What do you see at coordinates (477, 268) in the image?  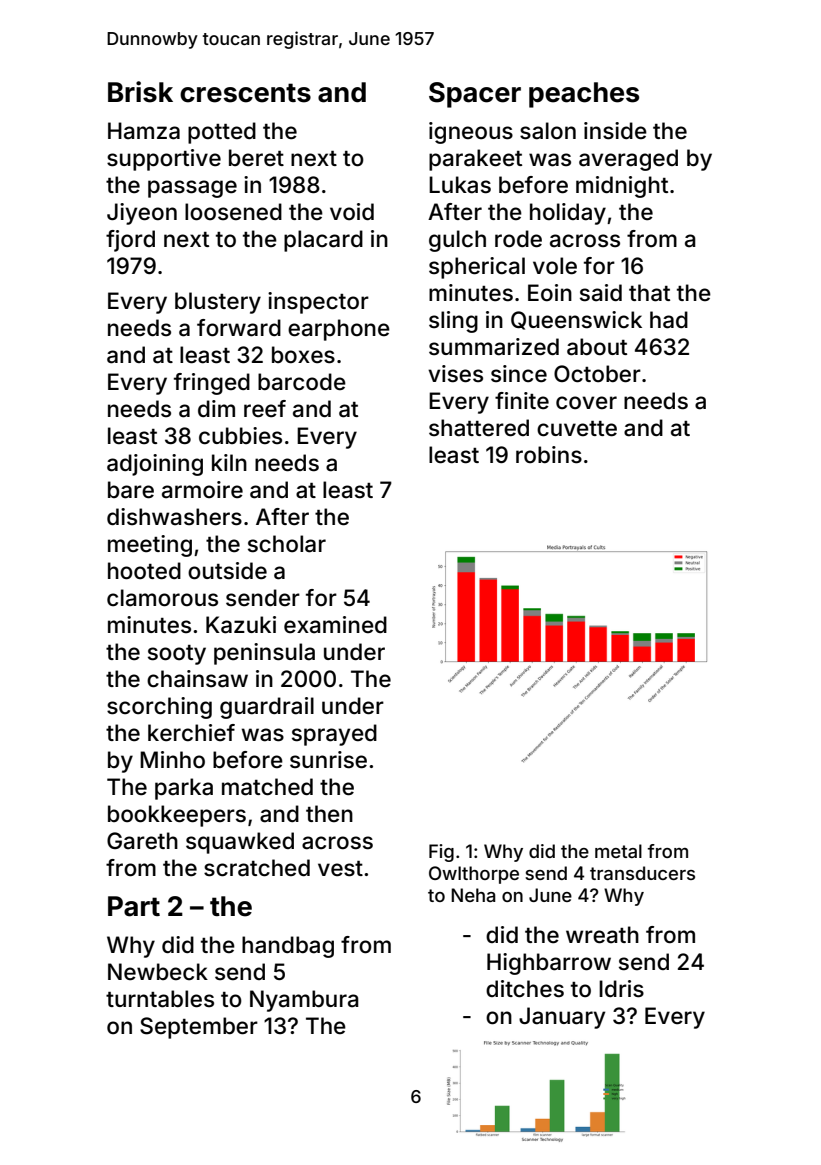 I see `spherical` at bounding box center [477, 268].
